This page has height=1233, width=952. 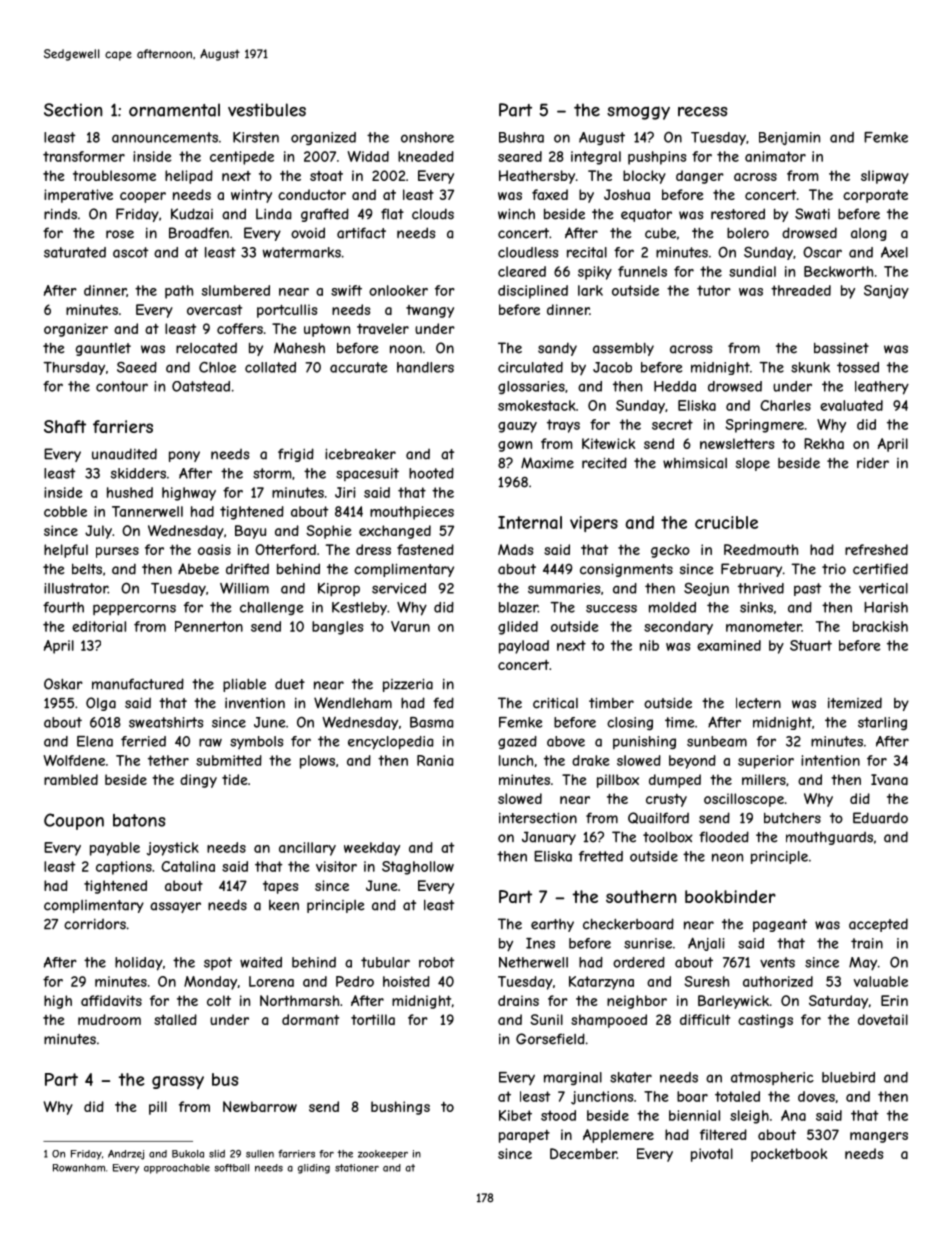 What do you see at coordinates (175, 907) in the page?
I see `assayer` at bounding box center [175, 907].
